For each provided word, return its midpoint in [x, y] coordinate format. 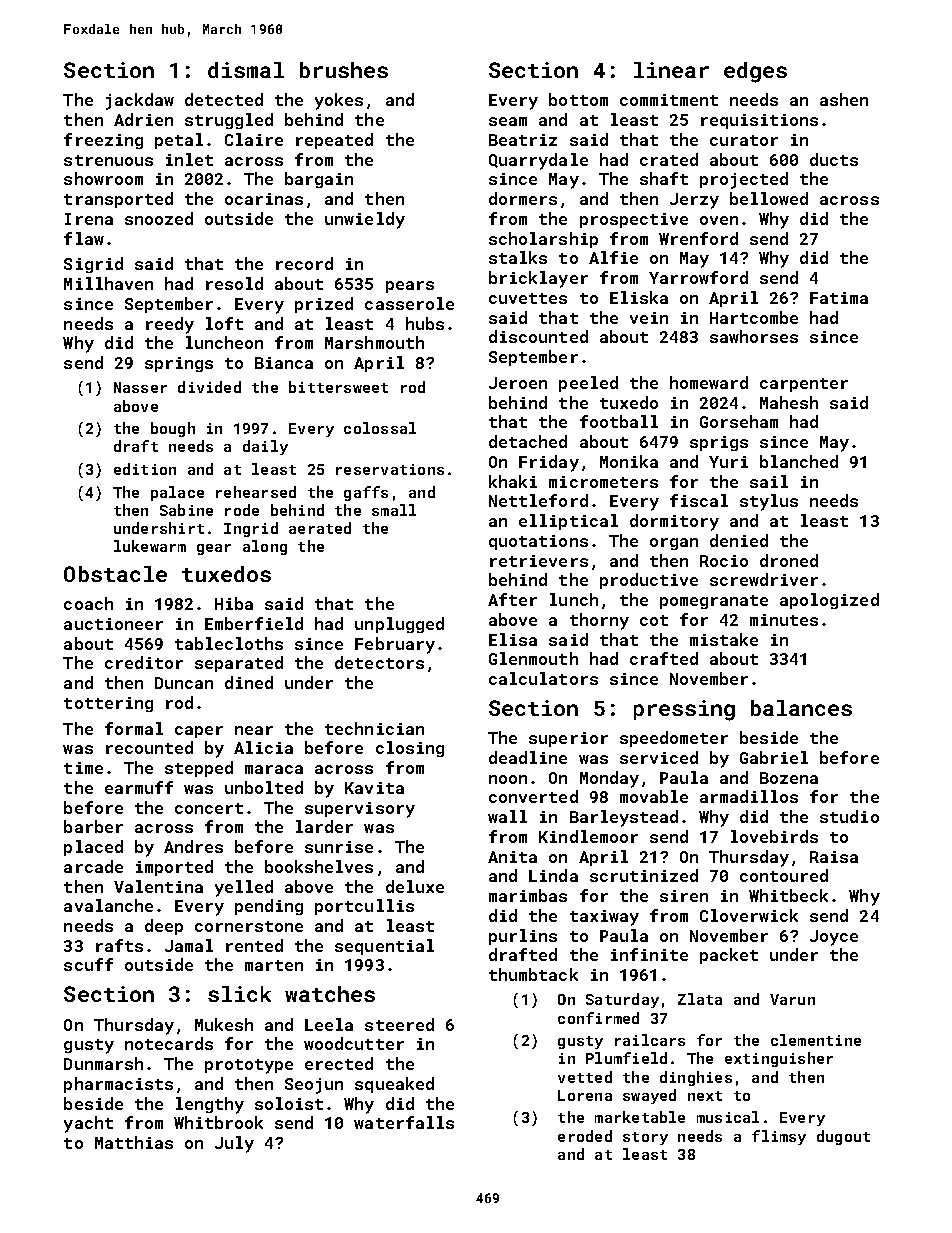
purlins [523, 937]
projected [744, 180]
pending [269, 907]
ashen [844, 99]
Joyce [834, 938]
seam [508, 121]
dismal [246, 70]
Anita [512, 857]
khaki [513, 481]
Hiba [234, 603]
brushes [344, 70]
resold [234, 283]
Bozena [789, 778]
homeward [709, 382]
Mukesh [224, 1024]
